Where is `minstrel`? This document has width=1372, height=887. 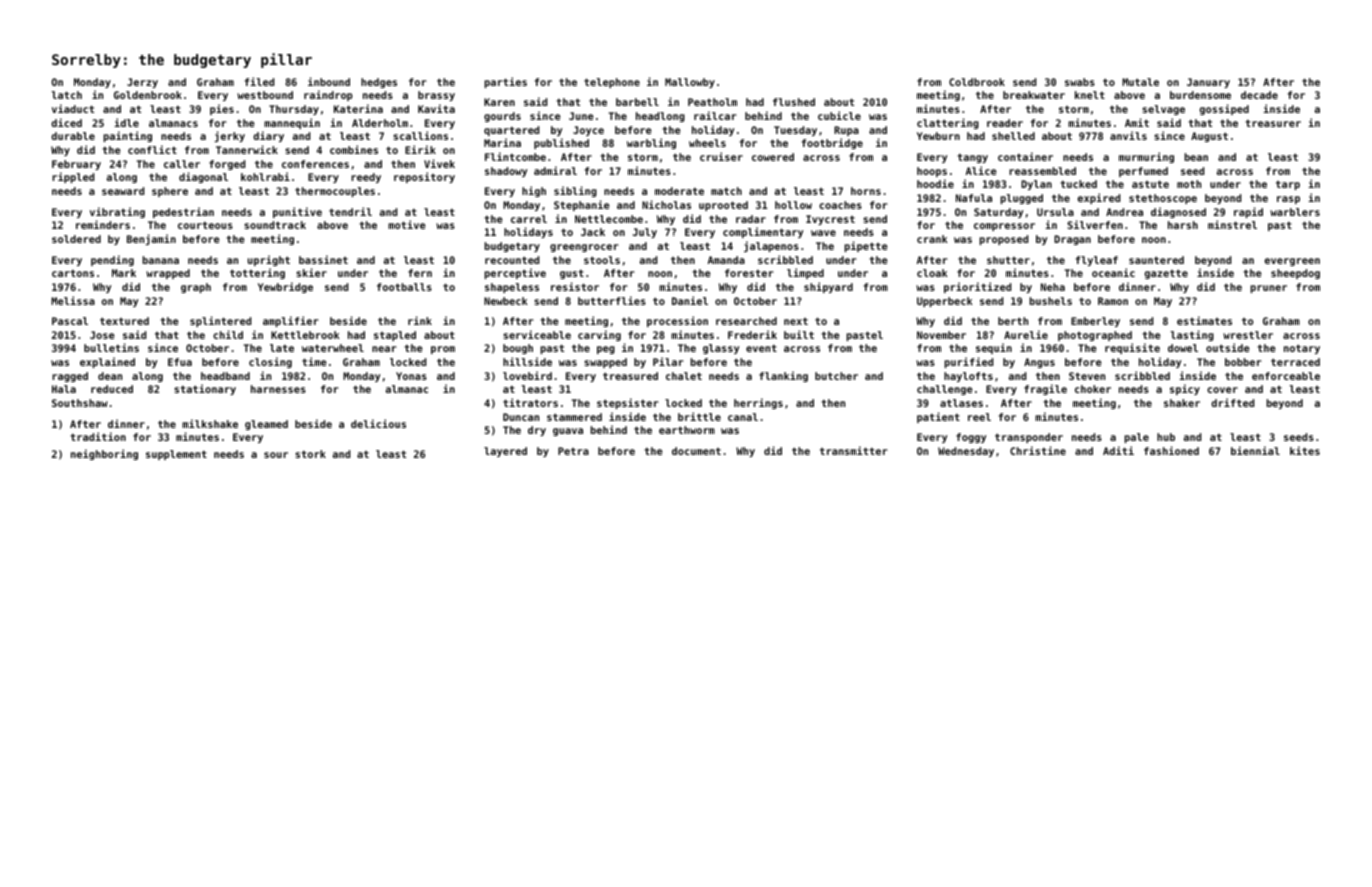
minstrel is located at coordinates (1232, 224).
